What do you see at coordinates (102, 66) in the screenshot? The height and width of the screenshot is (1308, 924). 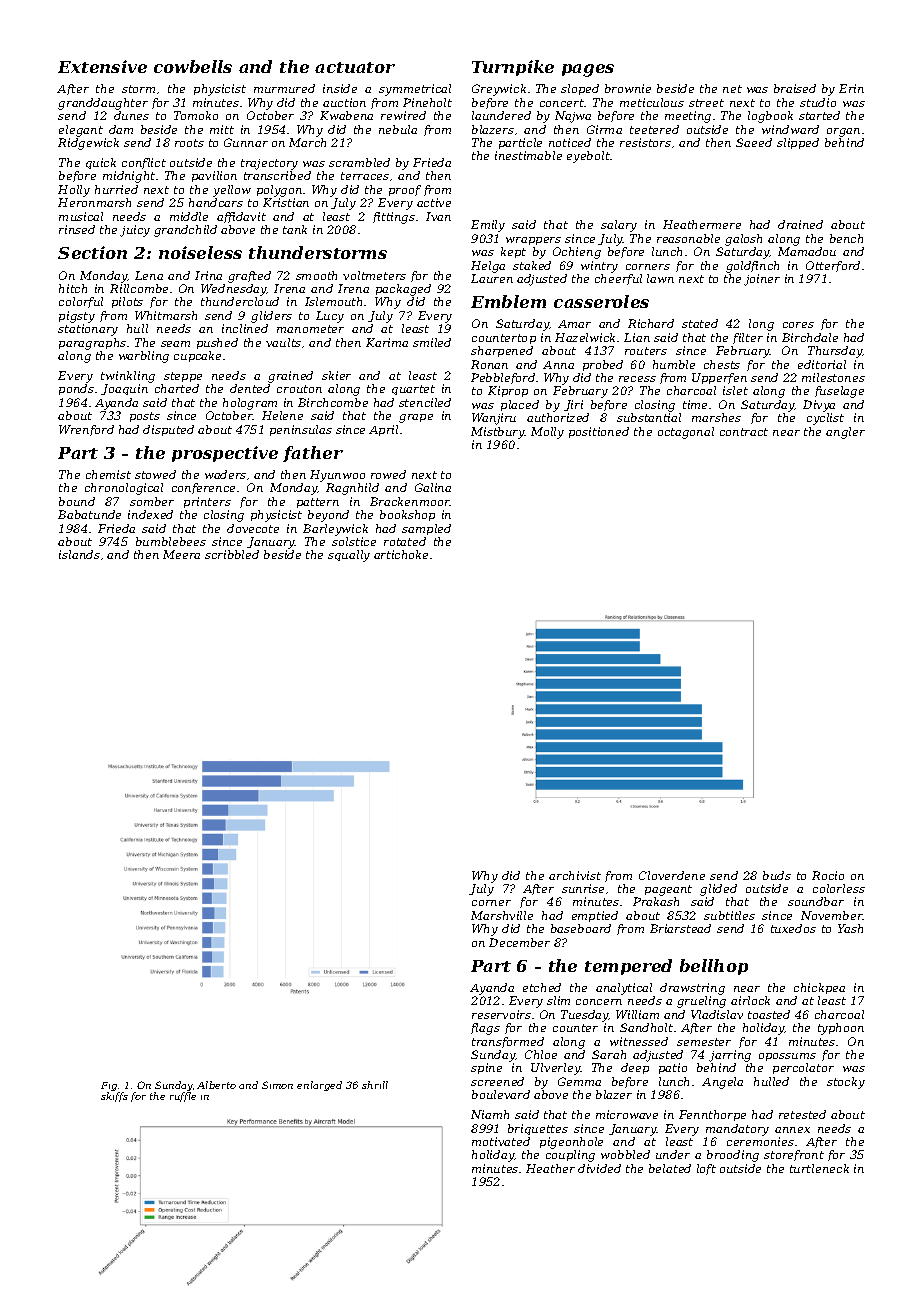 I see `Extensive` at bounding box center [102, 66].
